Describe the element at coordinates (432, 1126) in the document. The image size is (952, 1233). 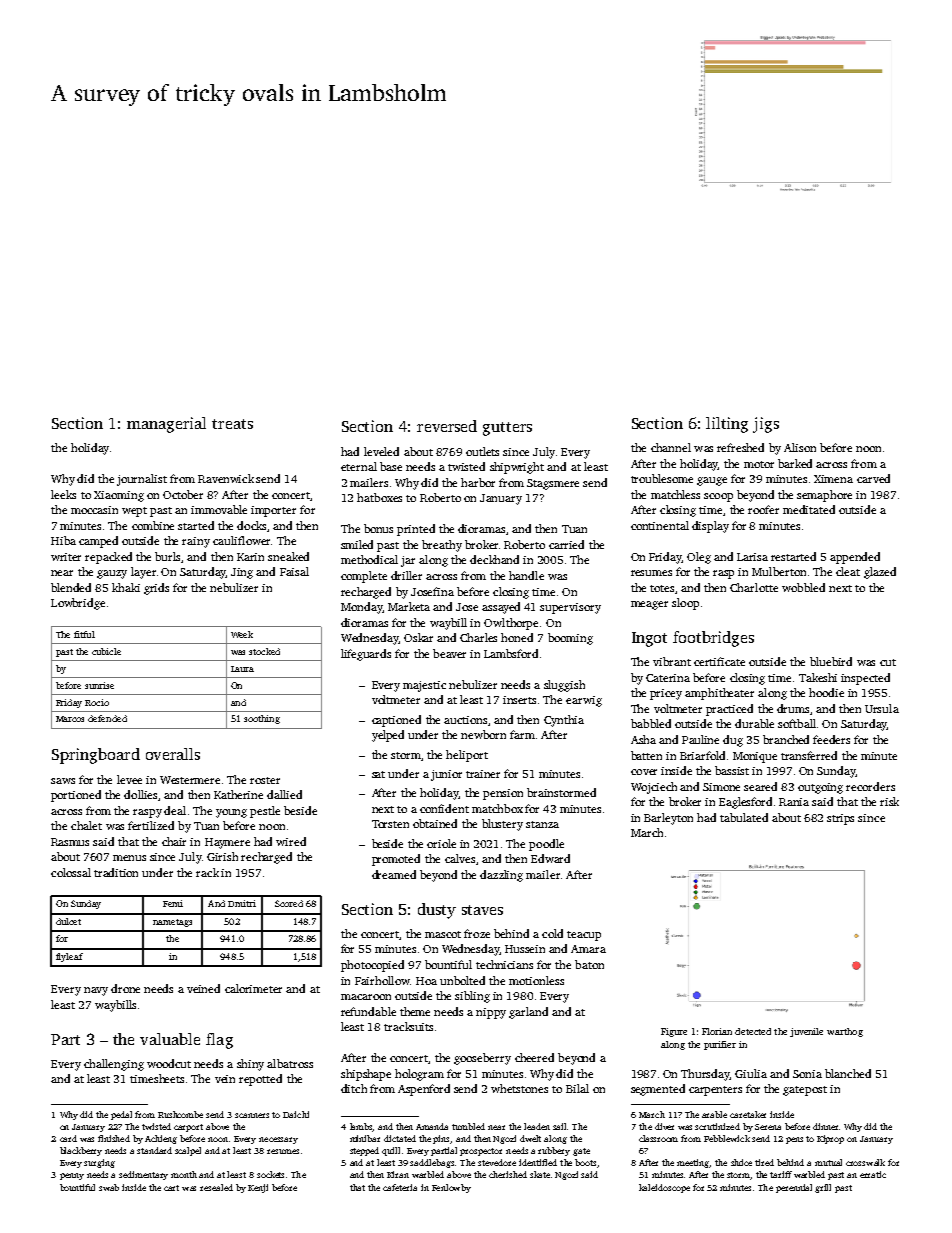
I see `Amanda` at that location.
